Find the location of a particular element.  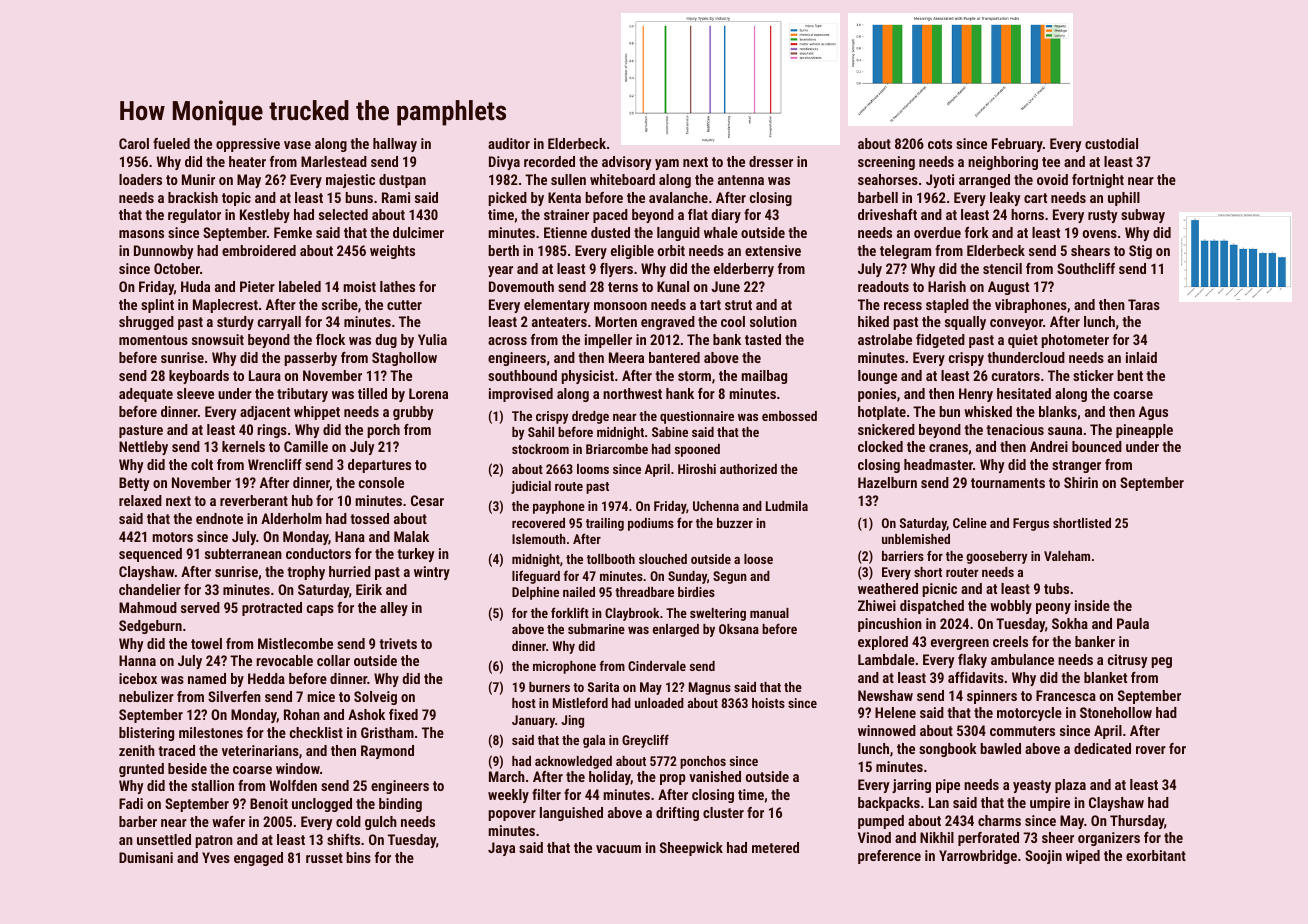

engaged is located at coordinates (258, 859).
